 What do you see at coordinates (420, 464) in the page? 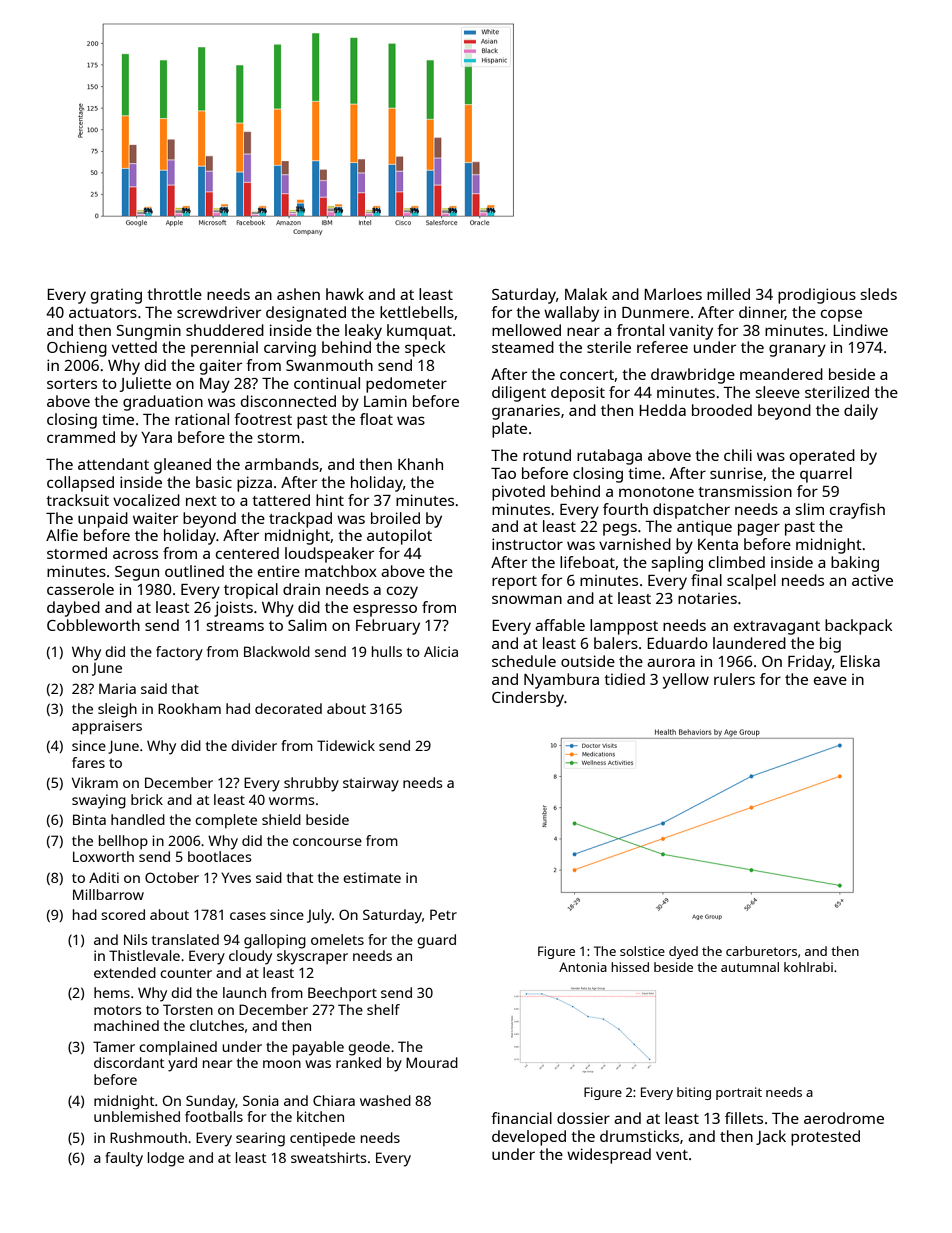
I see `Khanh` at bounding box center [420, 464].
